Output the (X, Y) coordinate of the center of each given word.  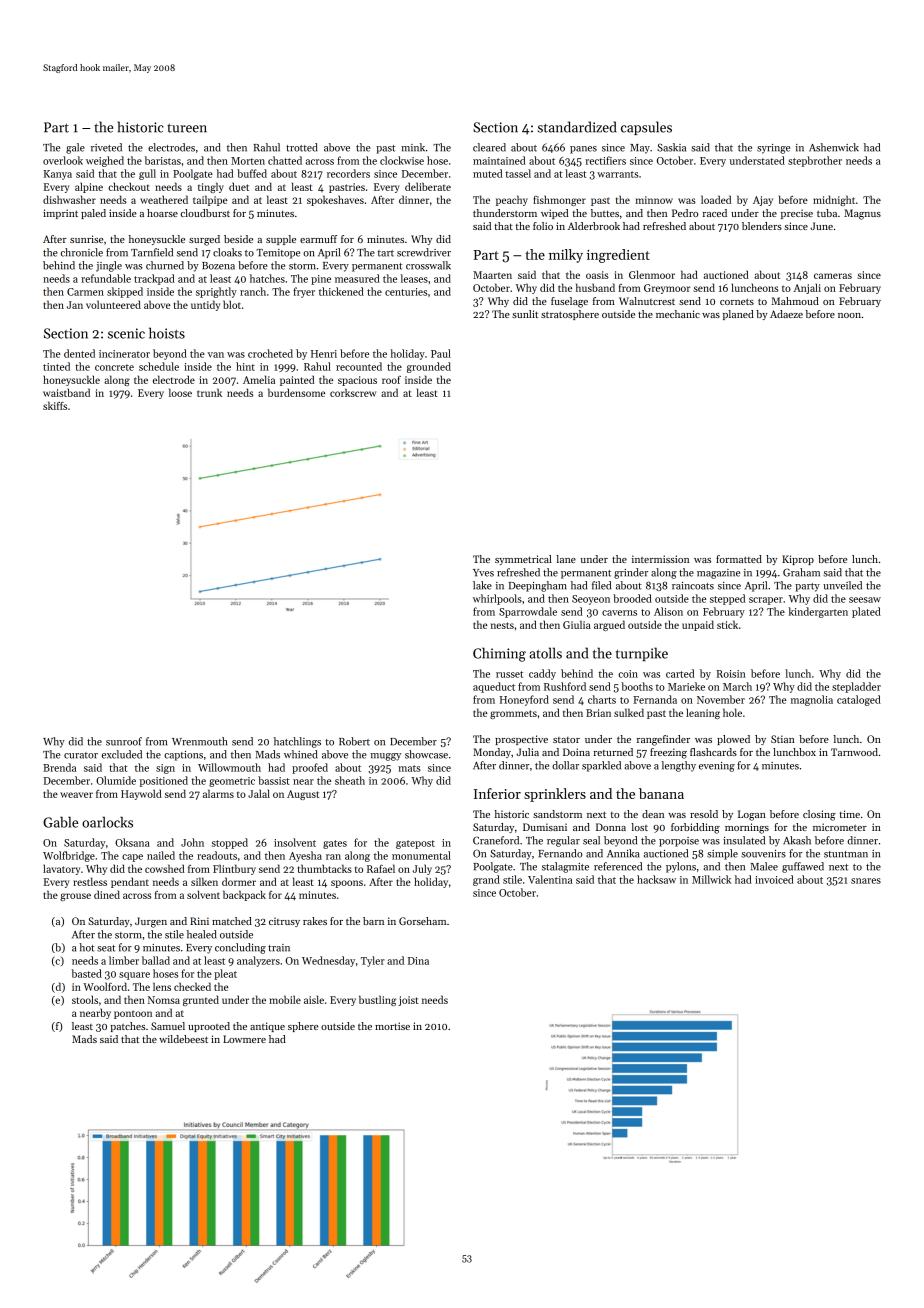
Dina (418, 961)
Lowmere (244, 1039)
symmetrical (523, 560)
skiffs (55, 405)
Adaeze (786, 314)
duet (239, 186)
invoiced (774, 879)
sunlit (525, 314)
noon (849, 315)
